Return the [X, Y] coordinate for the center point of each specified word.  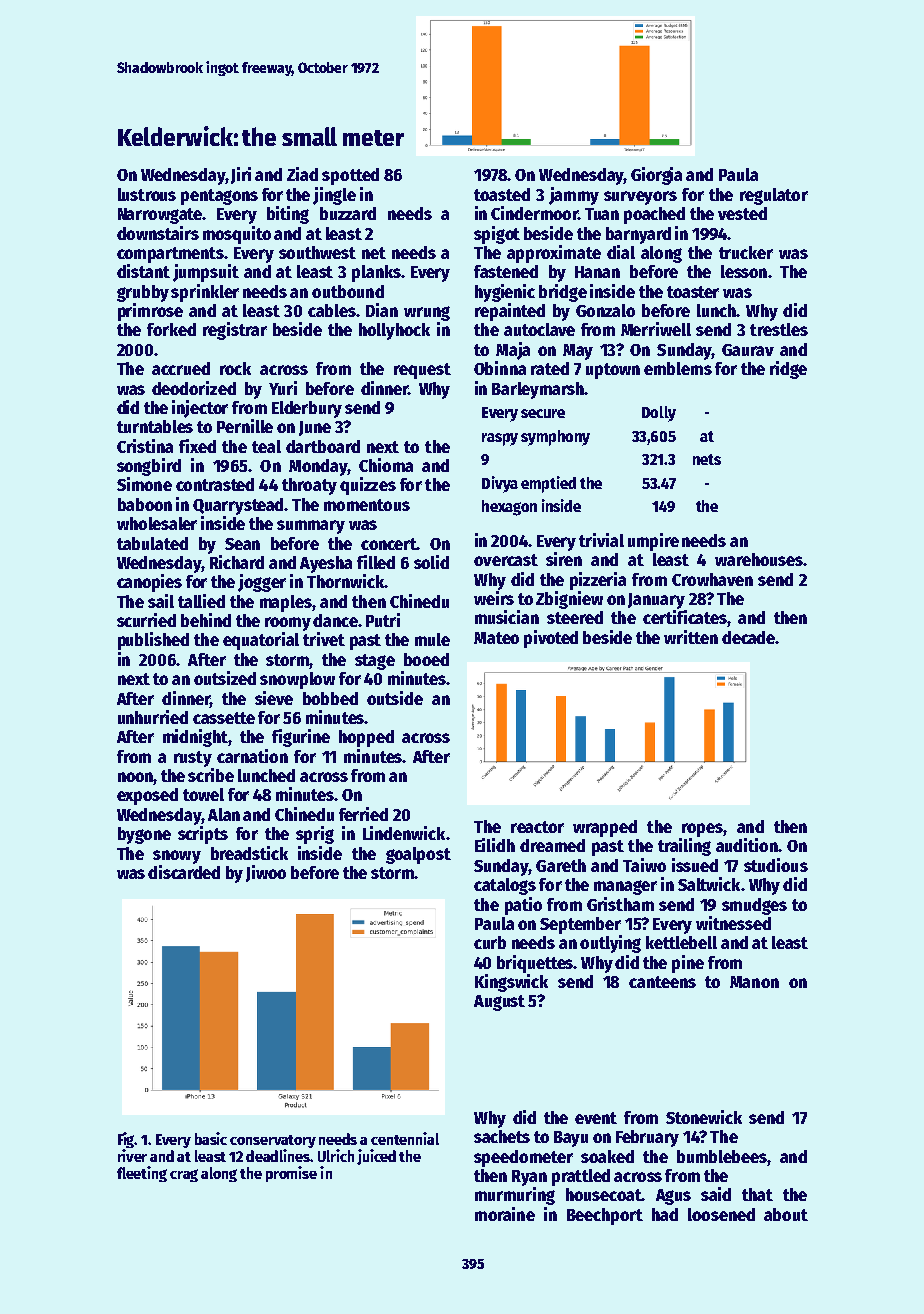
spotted [350, 176]
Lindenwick [404, 833]
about [786, 1214]
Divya [500, 484]
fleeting [142, 1174]
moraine [505, 1214]
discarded [184, 872]
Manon [754, 982]
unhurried [153, 717]
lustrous [147, 194]
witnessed [733, 923]
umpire [653, 542]
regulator [774, 196]
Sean [242, 544]
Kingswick [511, 983]
